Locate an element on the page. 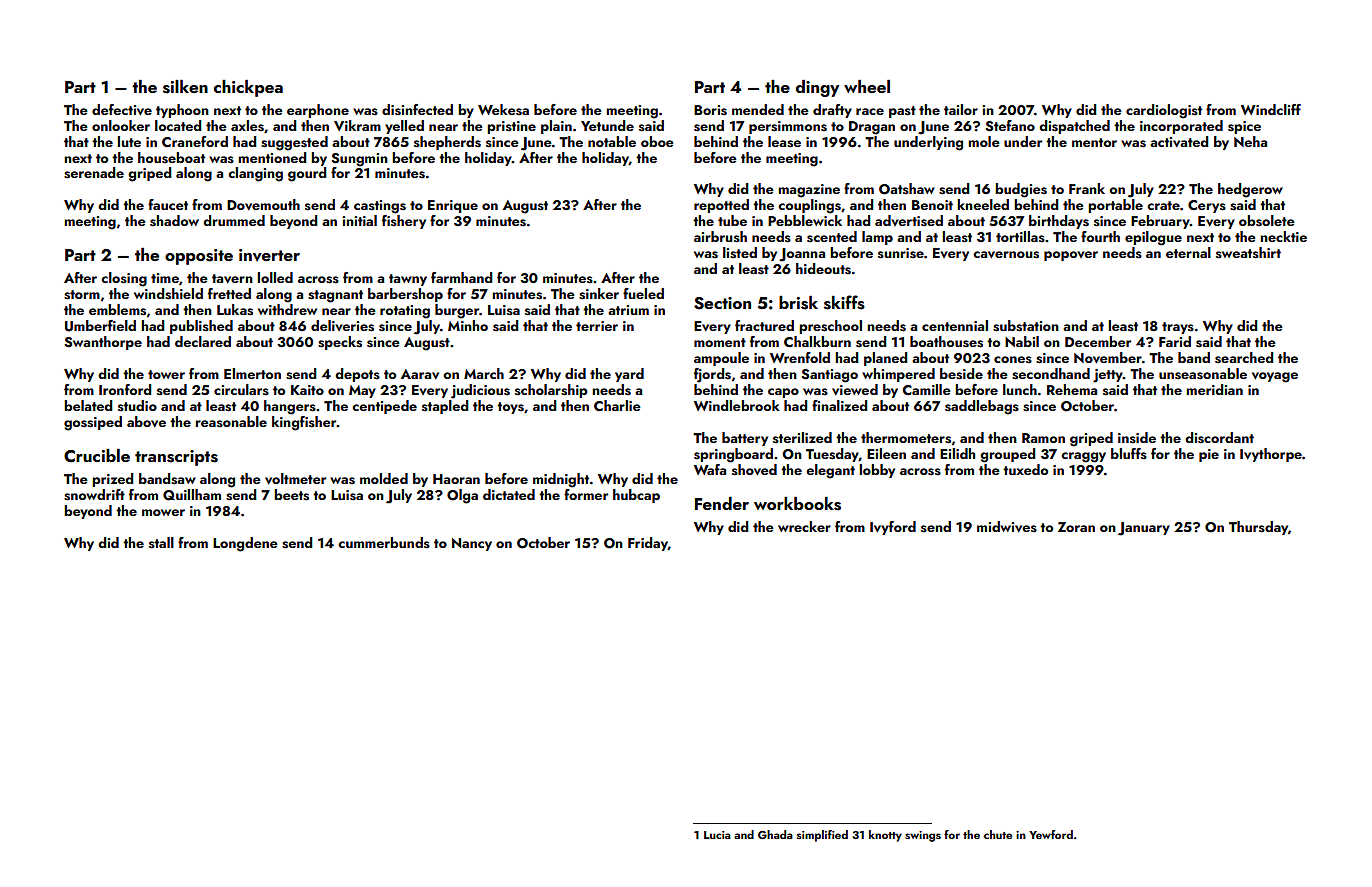 The width and height of the image is (1372, 887). Ghada is located at coordinates (775, 835).
